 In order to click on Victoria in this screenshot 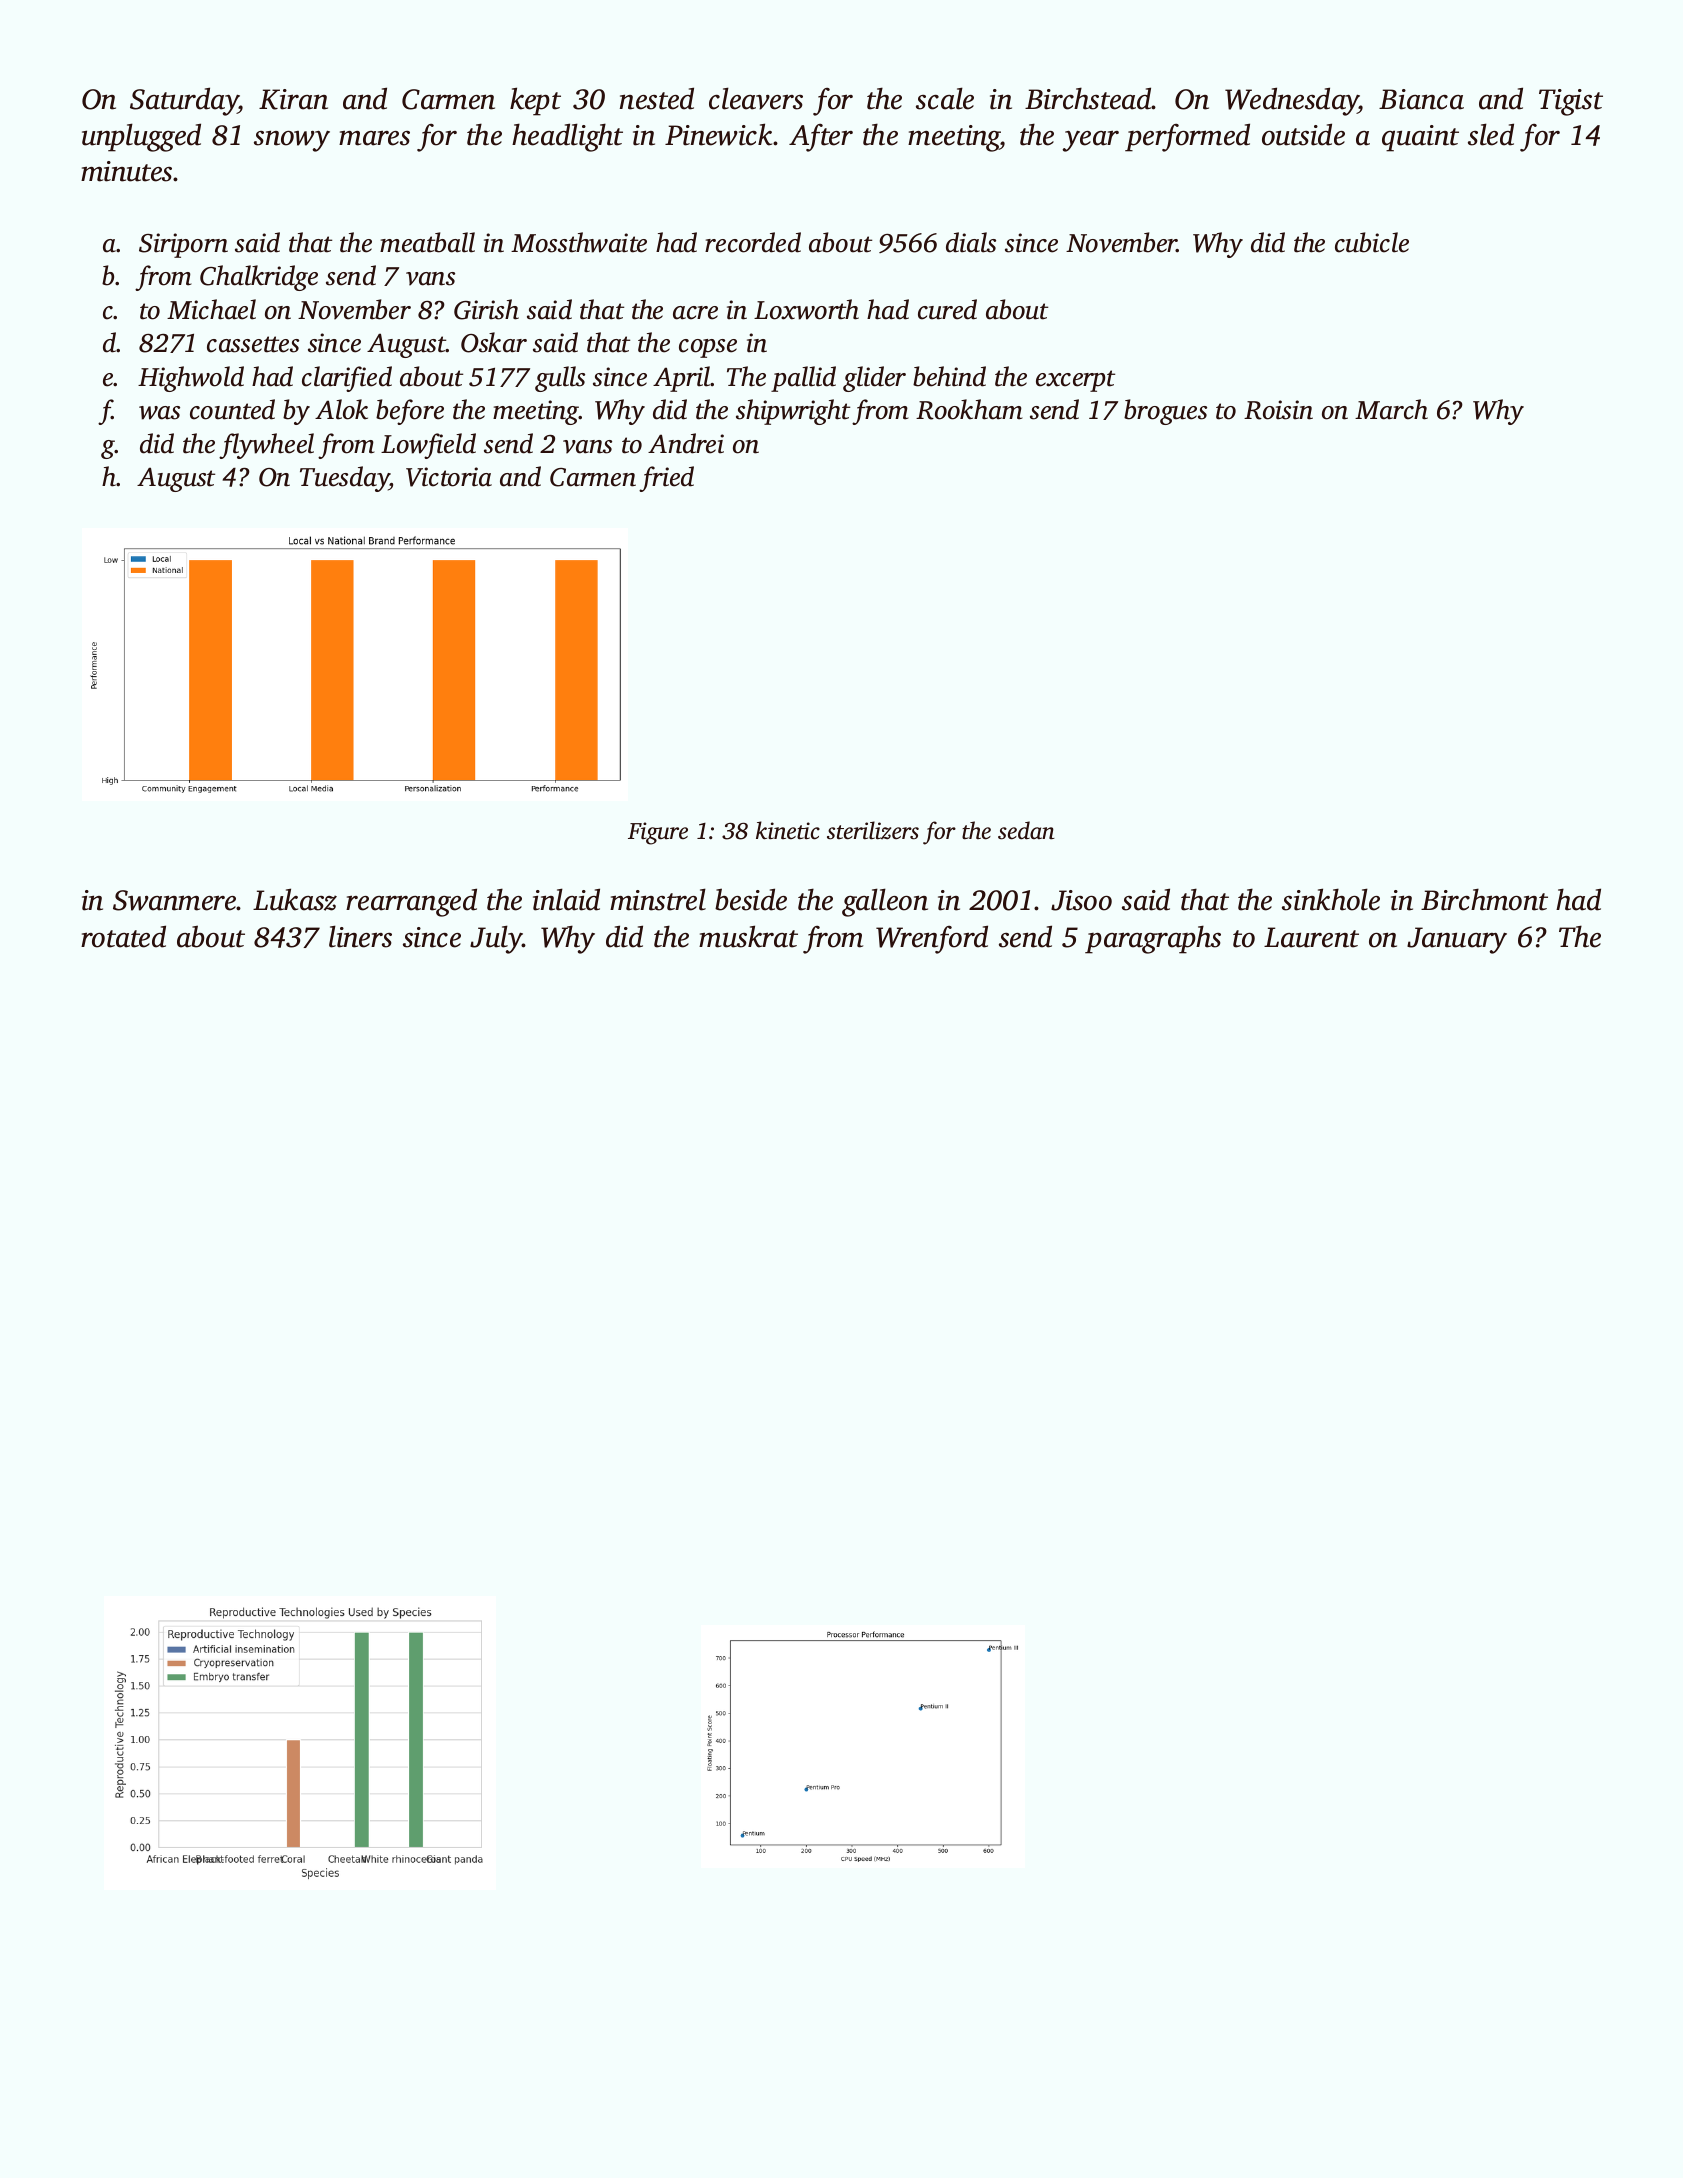, I will do `click(449, 477)`.
